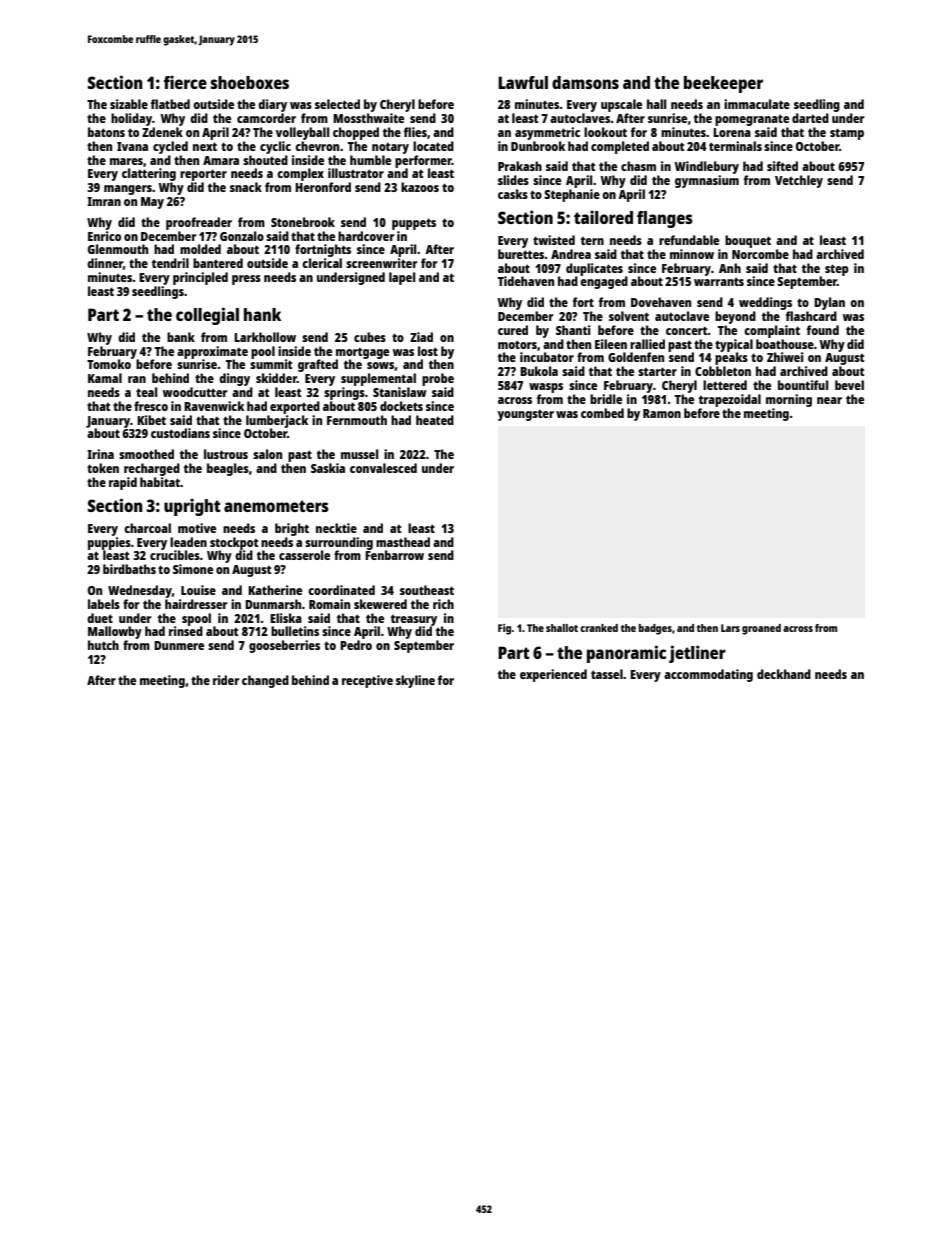  What do you see at coordinates (265, 681) in the document?
I see `changed` at bounding box center [265, 681].
